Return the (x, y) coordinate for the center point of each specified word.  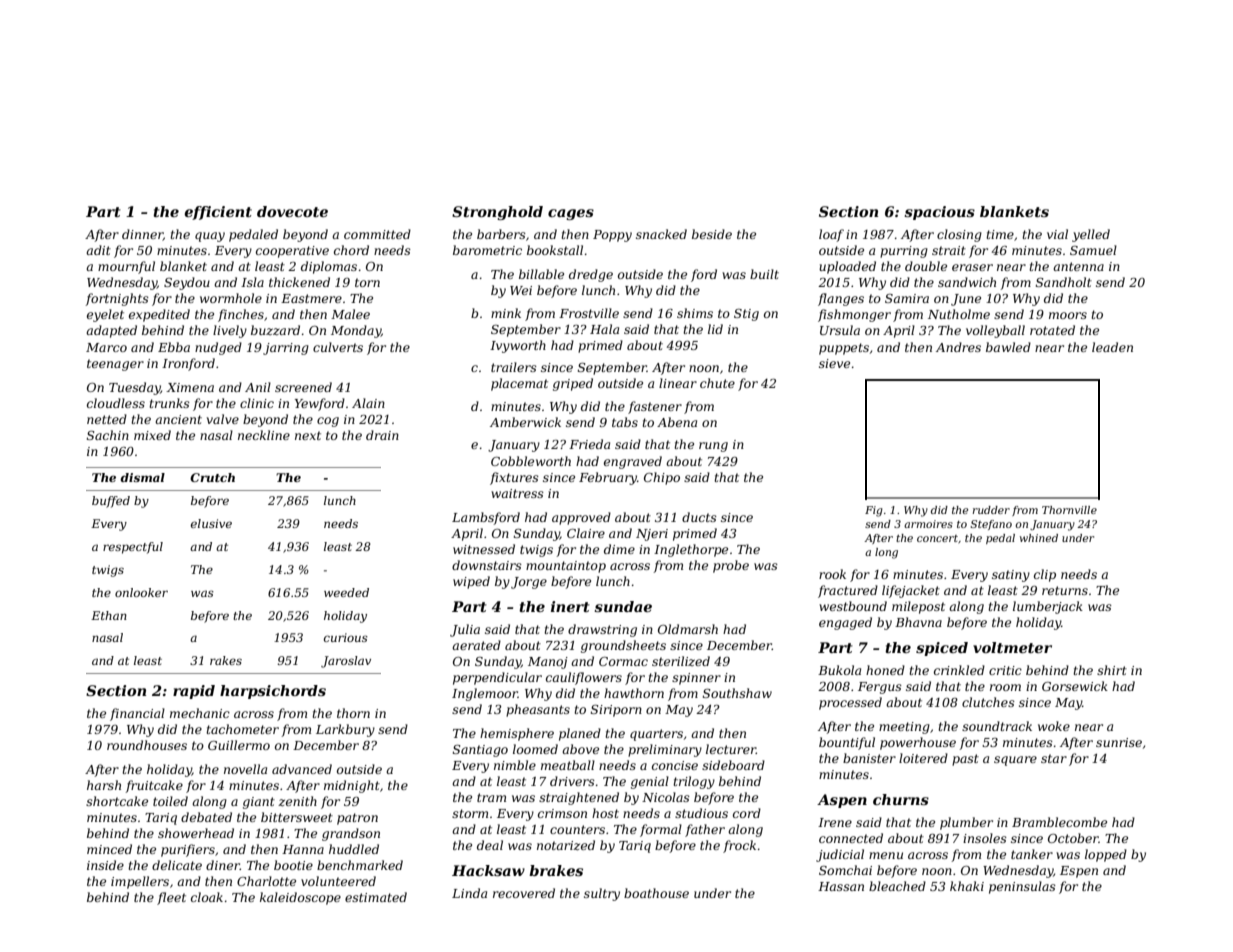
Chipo (662, 478)
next (308, 435)
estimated (376, 897)
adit (98, 250)
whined (1039, 538)
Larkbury (345, 730)
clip (1045, 575)
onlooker (141, 592)
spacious (939, 213)
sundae (623, 606)
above (580, 749)
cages (571, 214)
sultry (602, 894)
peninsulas (1022, 887)
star (1054, 758)
